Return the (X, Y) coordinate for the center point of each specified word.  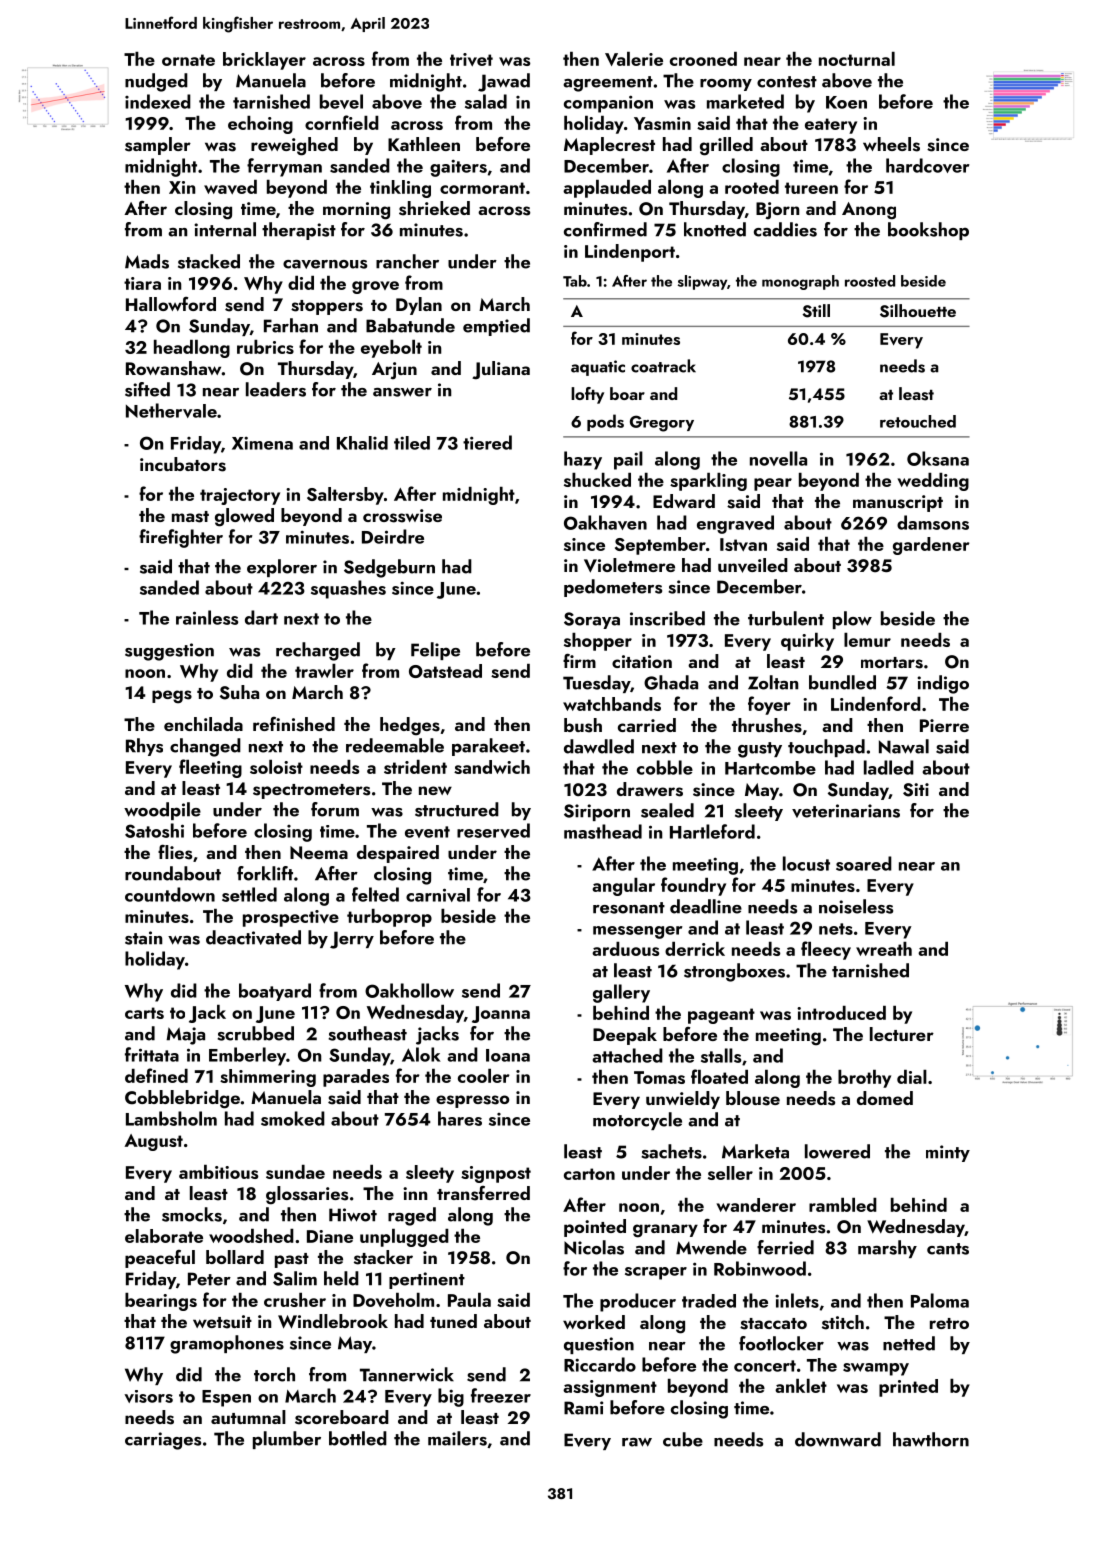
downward (838, 1439)
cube (683, 1439)
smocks (192, 1214)
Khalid (362, 443)
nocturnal (857, 59)
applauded (607, 189)
